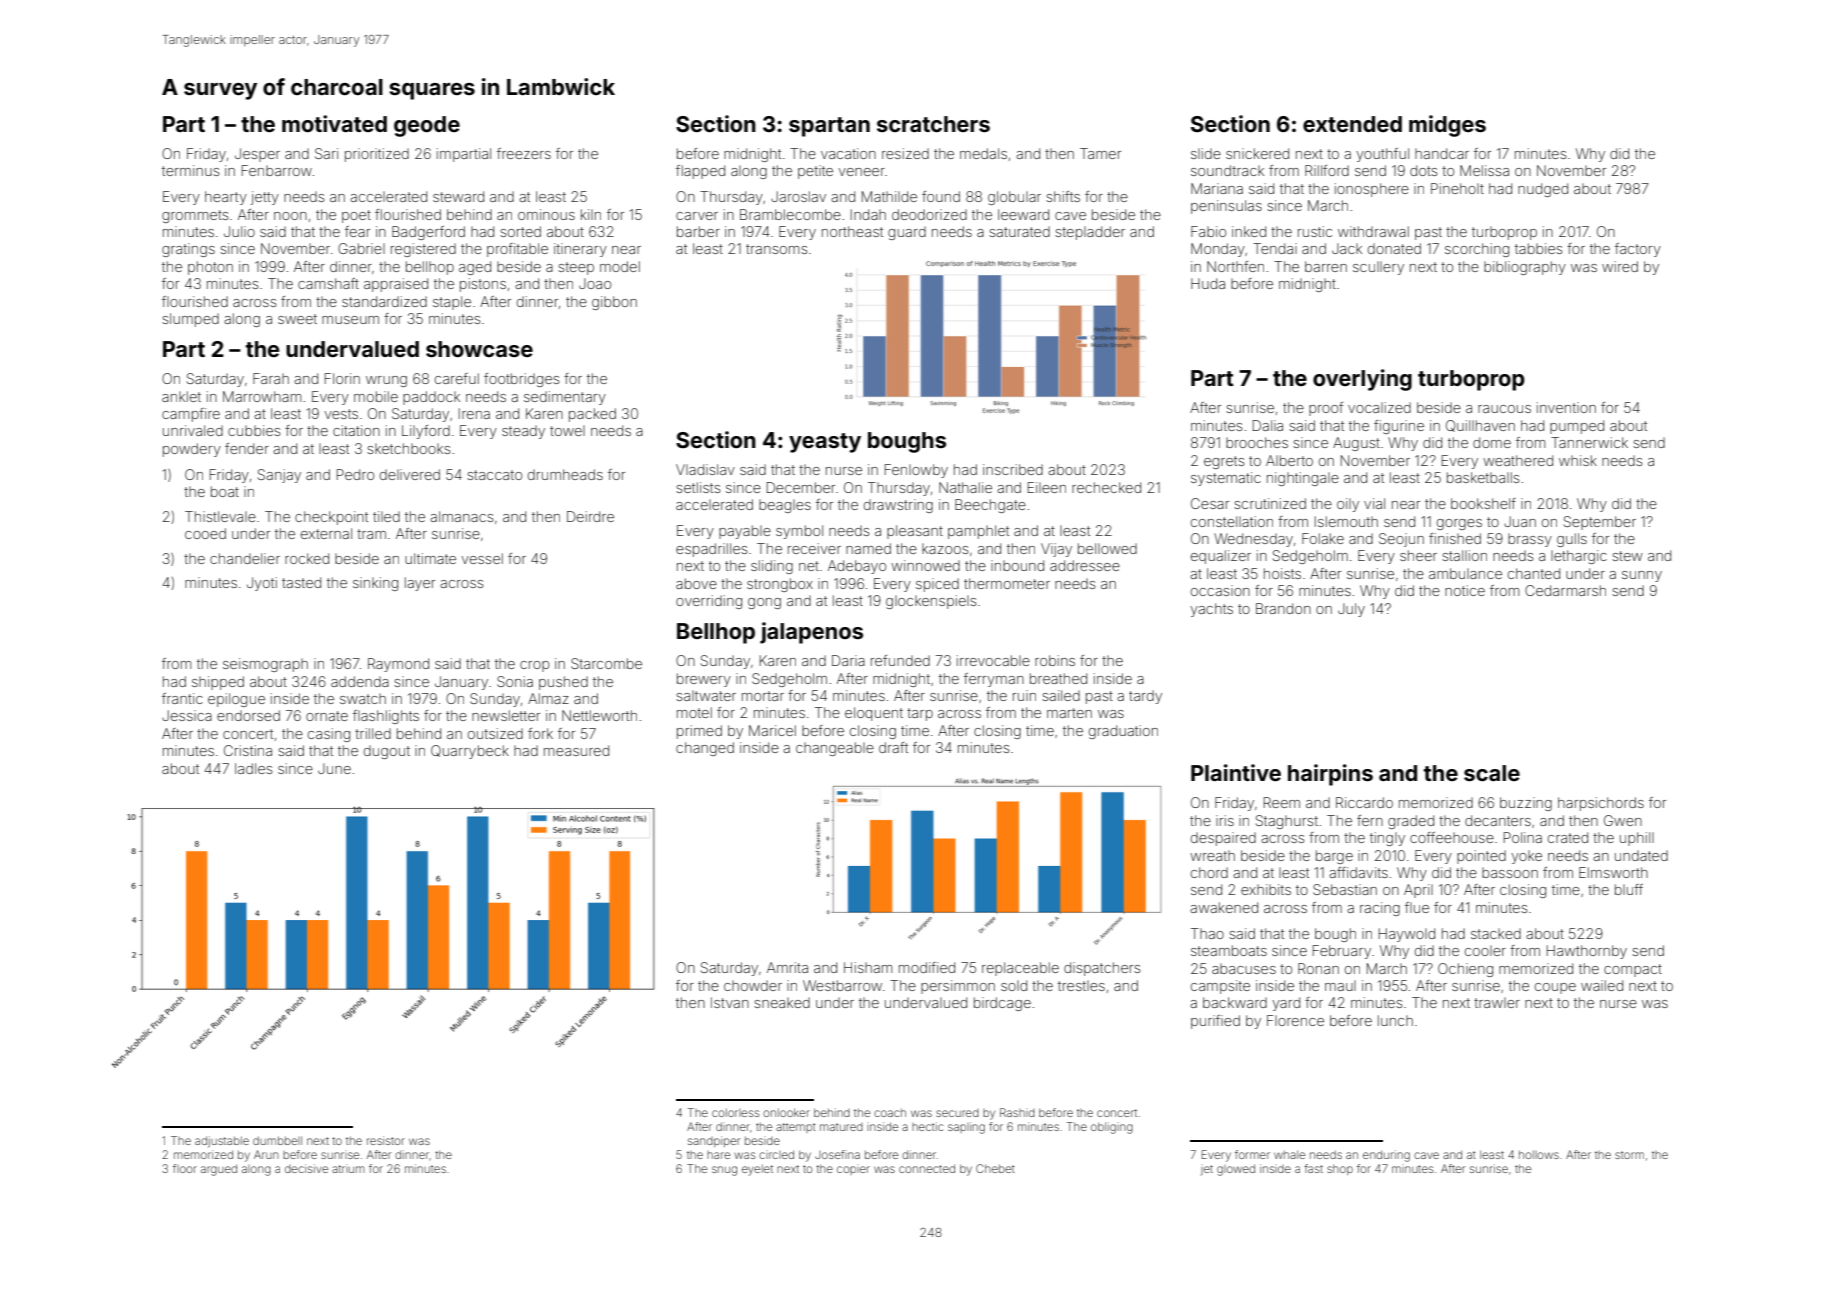  What do you see at coordinates (1340, 1169) in the document?
I see `shop` at bounding box center [1340, 1169].
